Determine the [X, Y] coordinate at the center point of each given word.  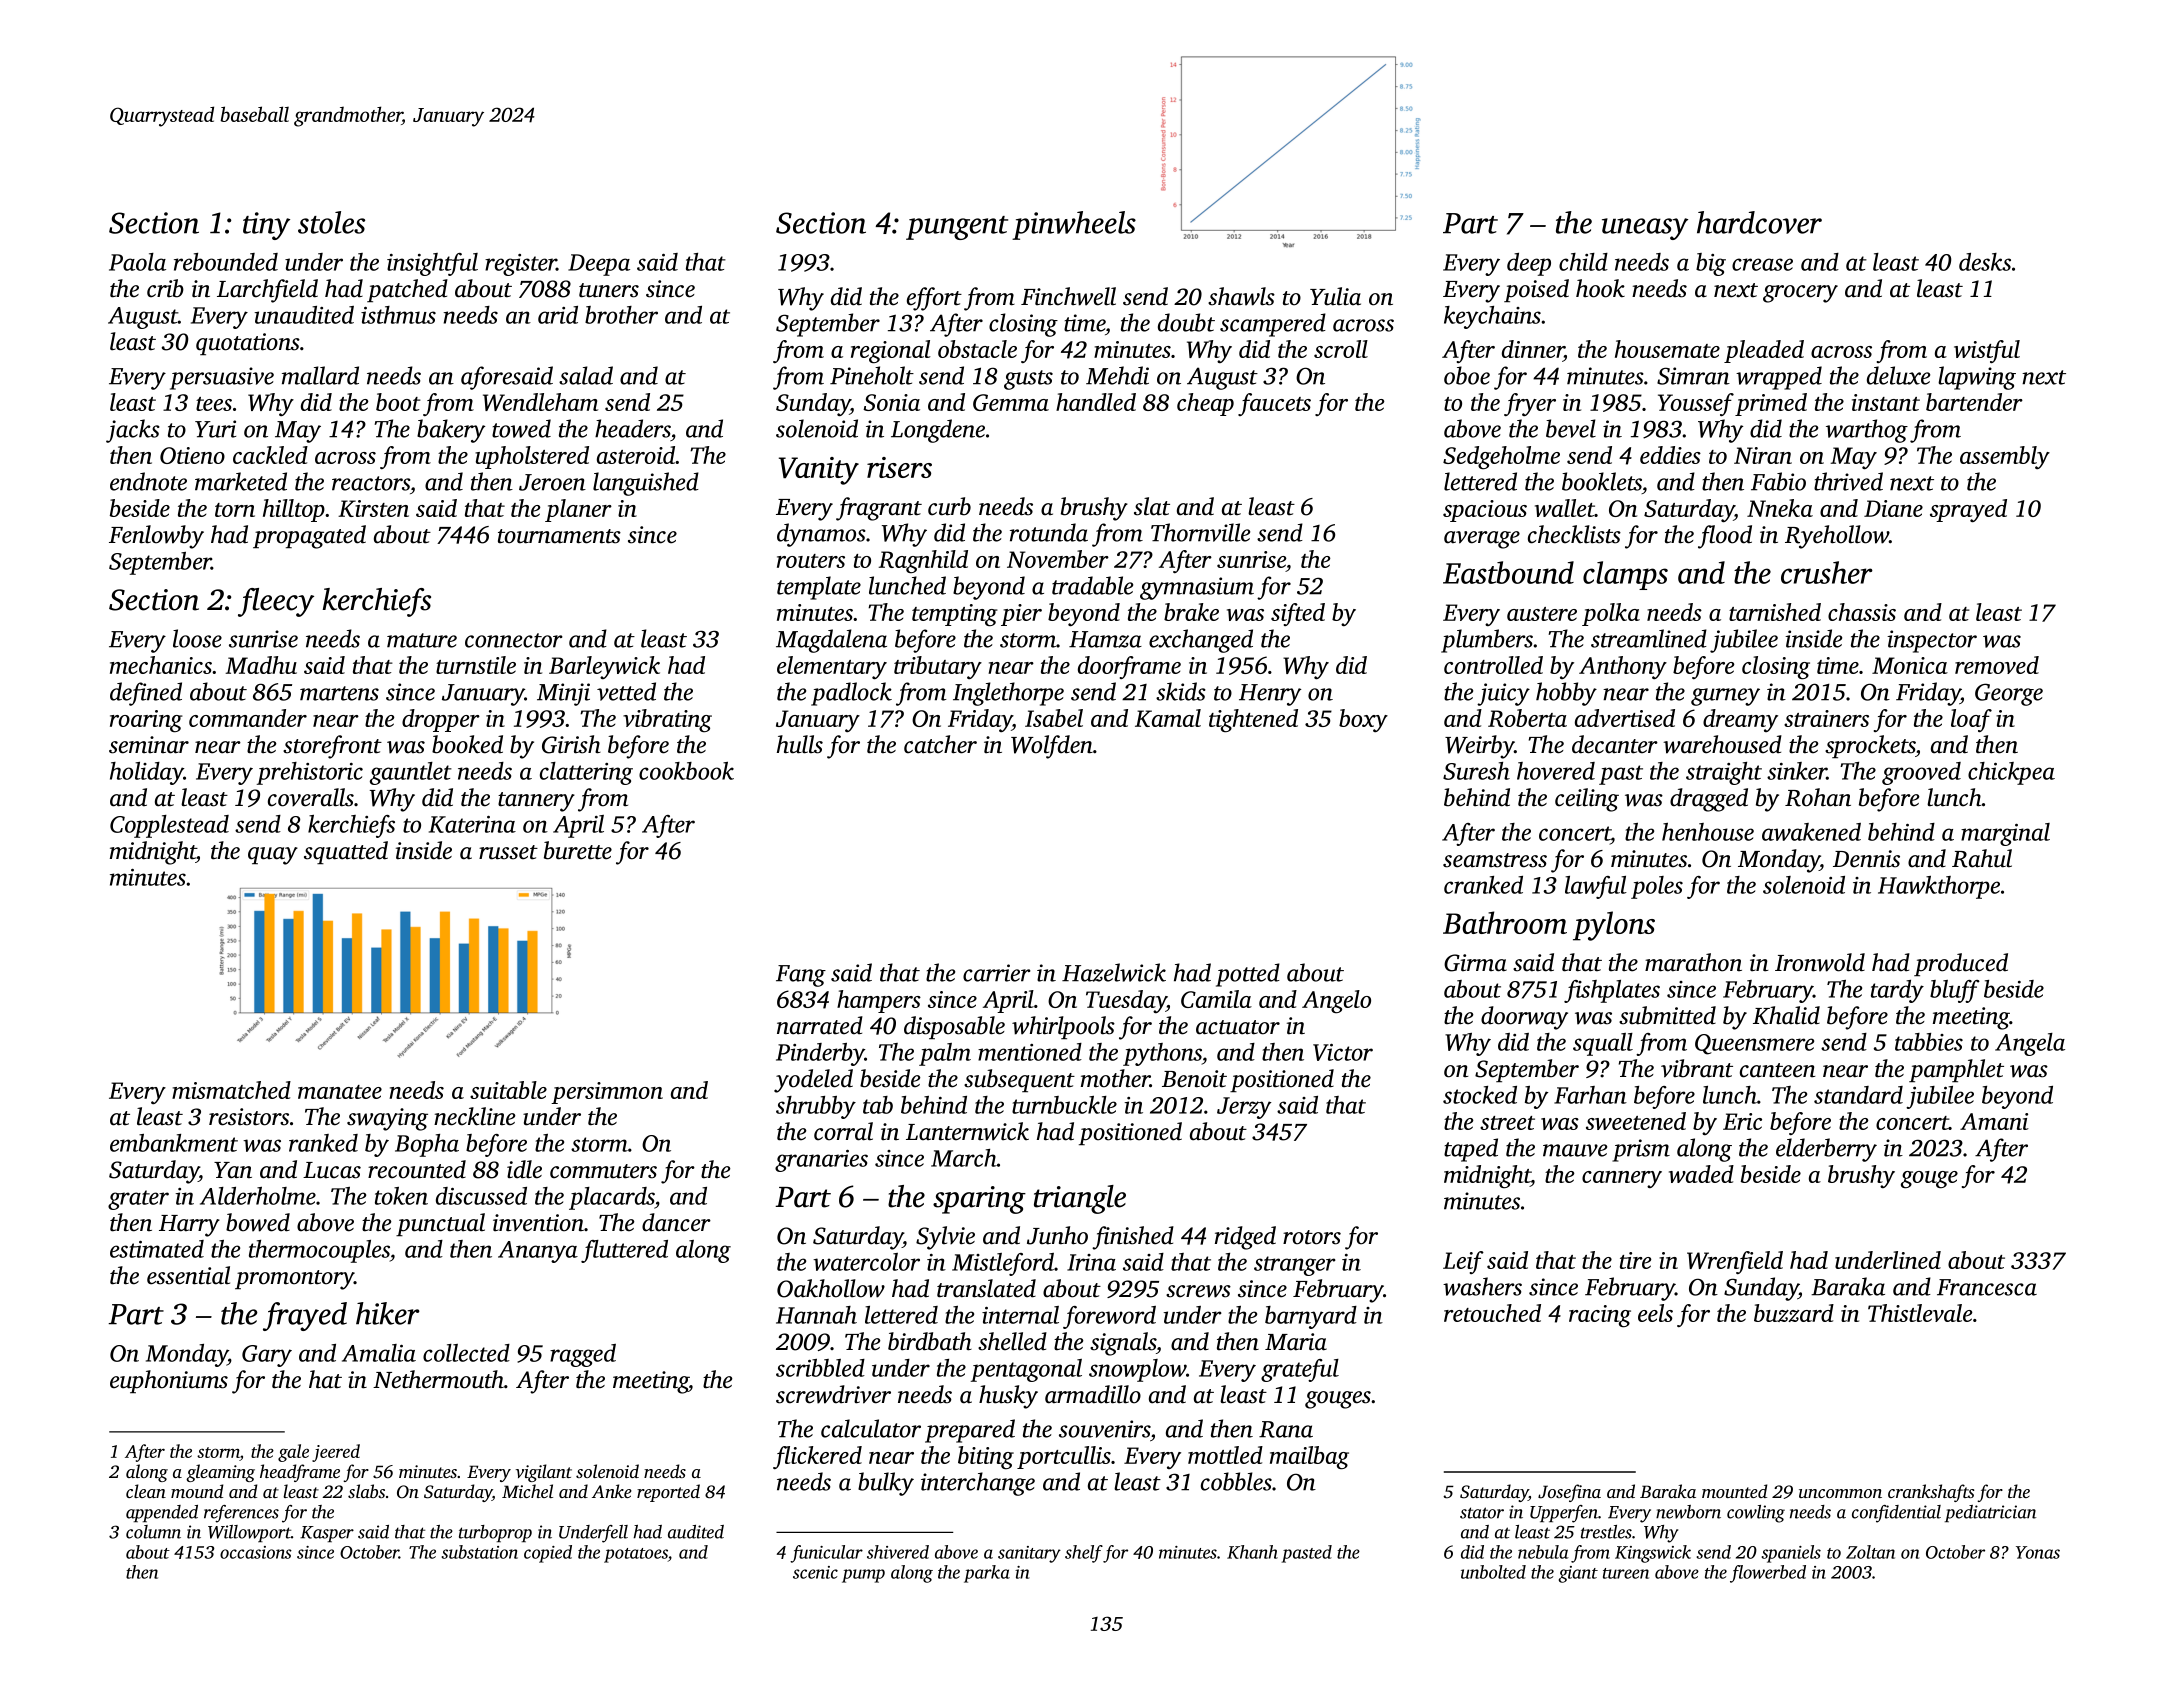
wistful [1987, 351]
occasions [256, 1552]
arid [558, 315]
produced [1961, 964]
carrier [997, 973]
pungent [957, 228]
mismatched [231, 1090]
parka [987, 1574]
